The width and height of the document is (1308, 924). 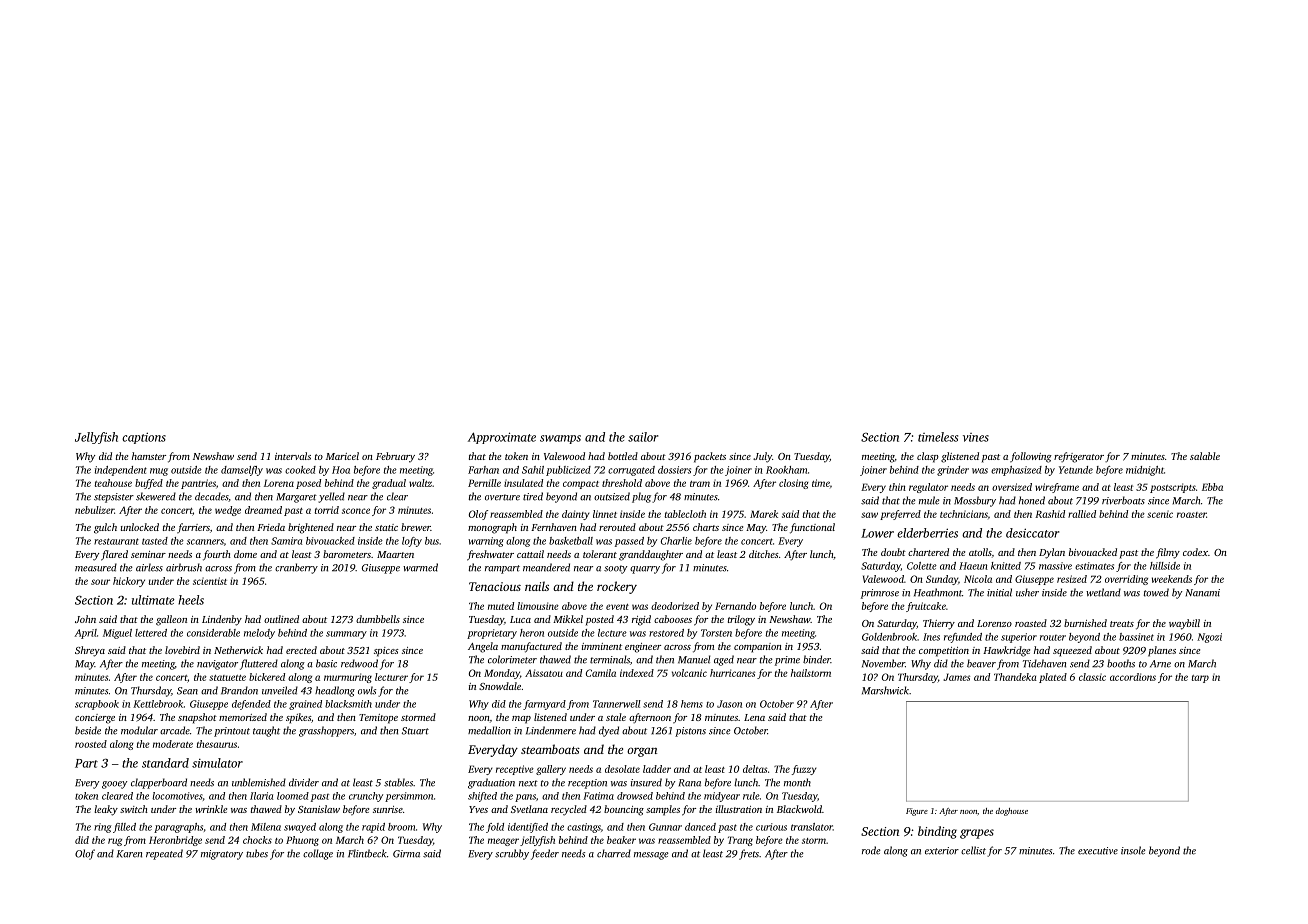 What do you see at coordinates (885, 690) in the document?
I see `Marshwick` at bounding box center [885, 690].
